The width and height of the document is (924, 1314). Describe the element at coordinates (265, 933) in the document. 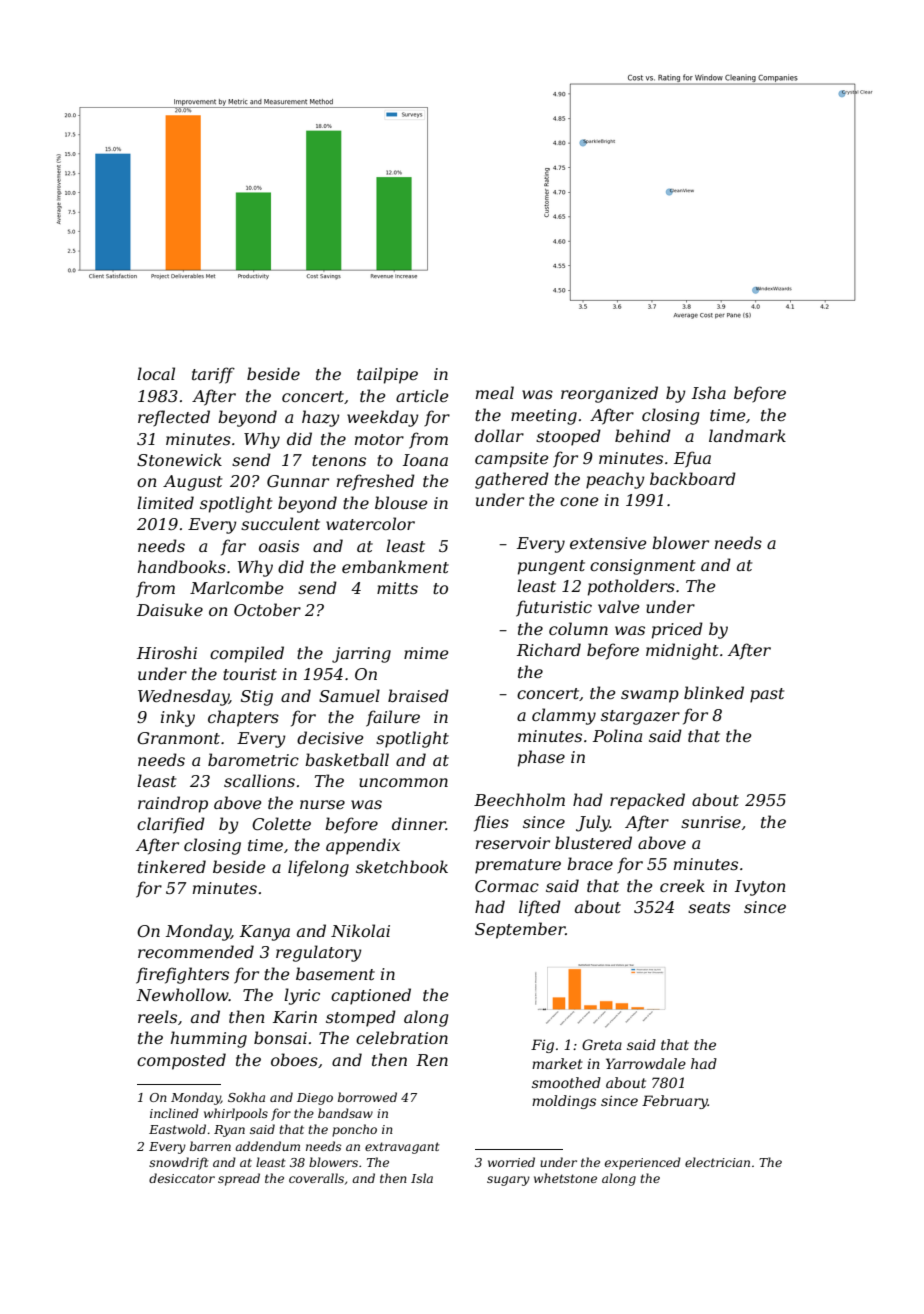

I see `Kanya` at that location.
